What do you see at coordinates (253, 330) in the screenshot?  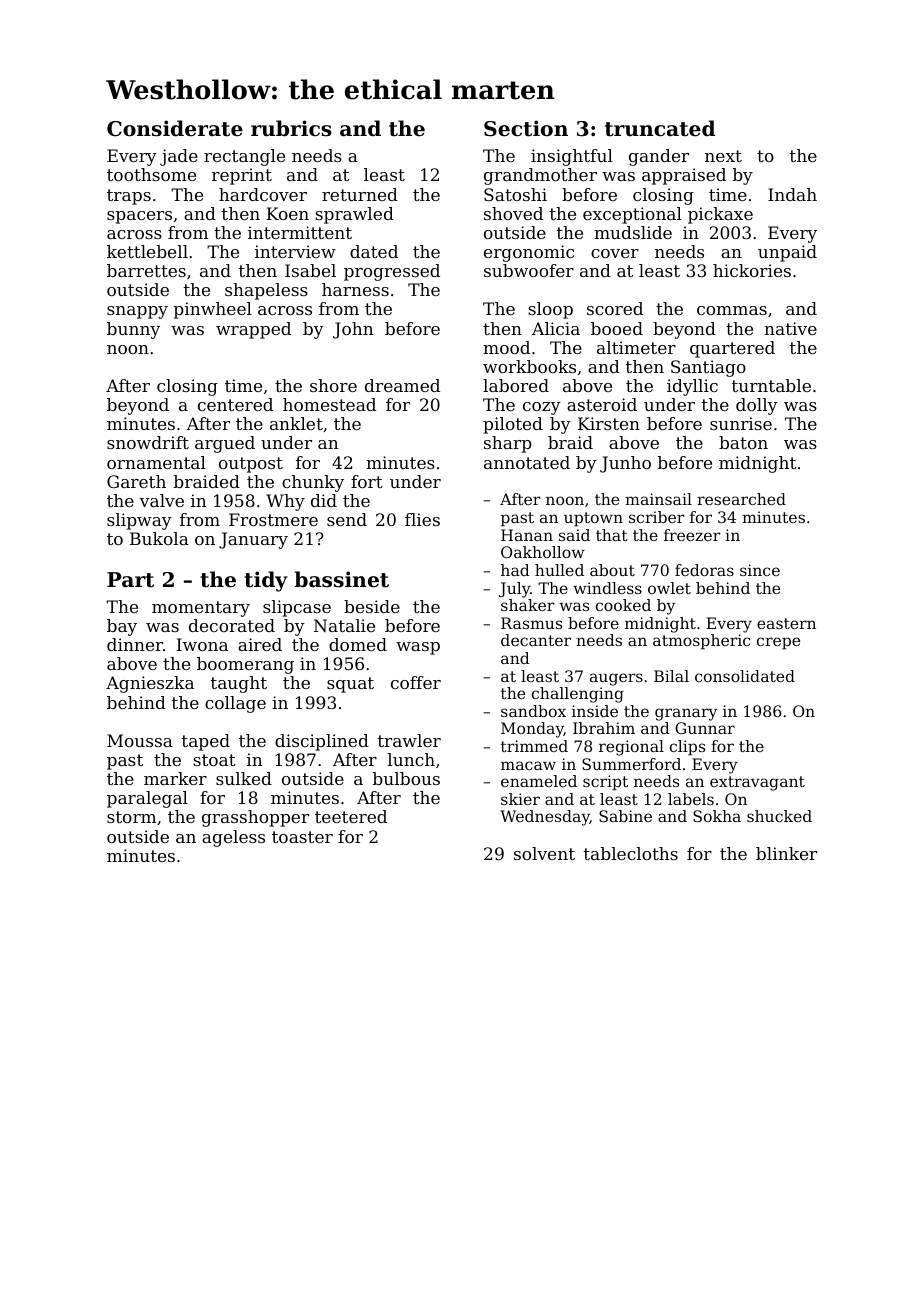 I see `wrapped` at bounding box center [253, 330].
